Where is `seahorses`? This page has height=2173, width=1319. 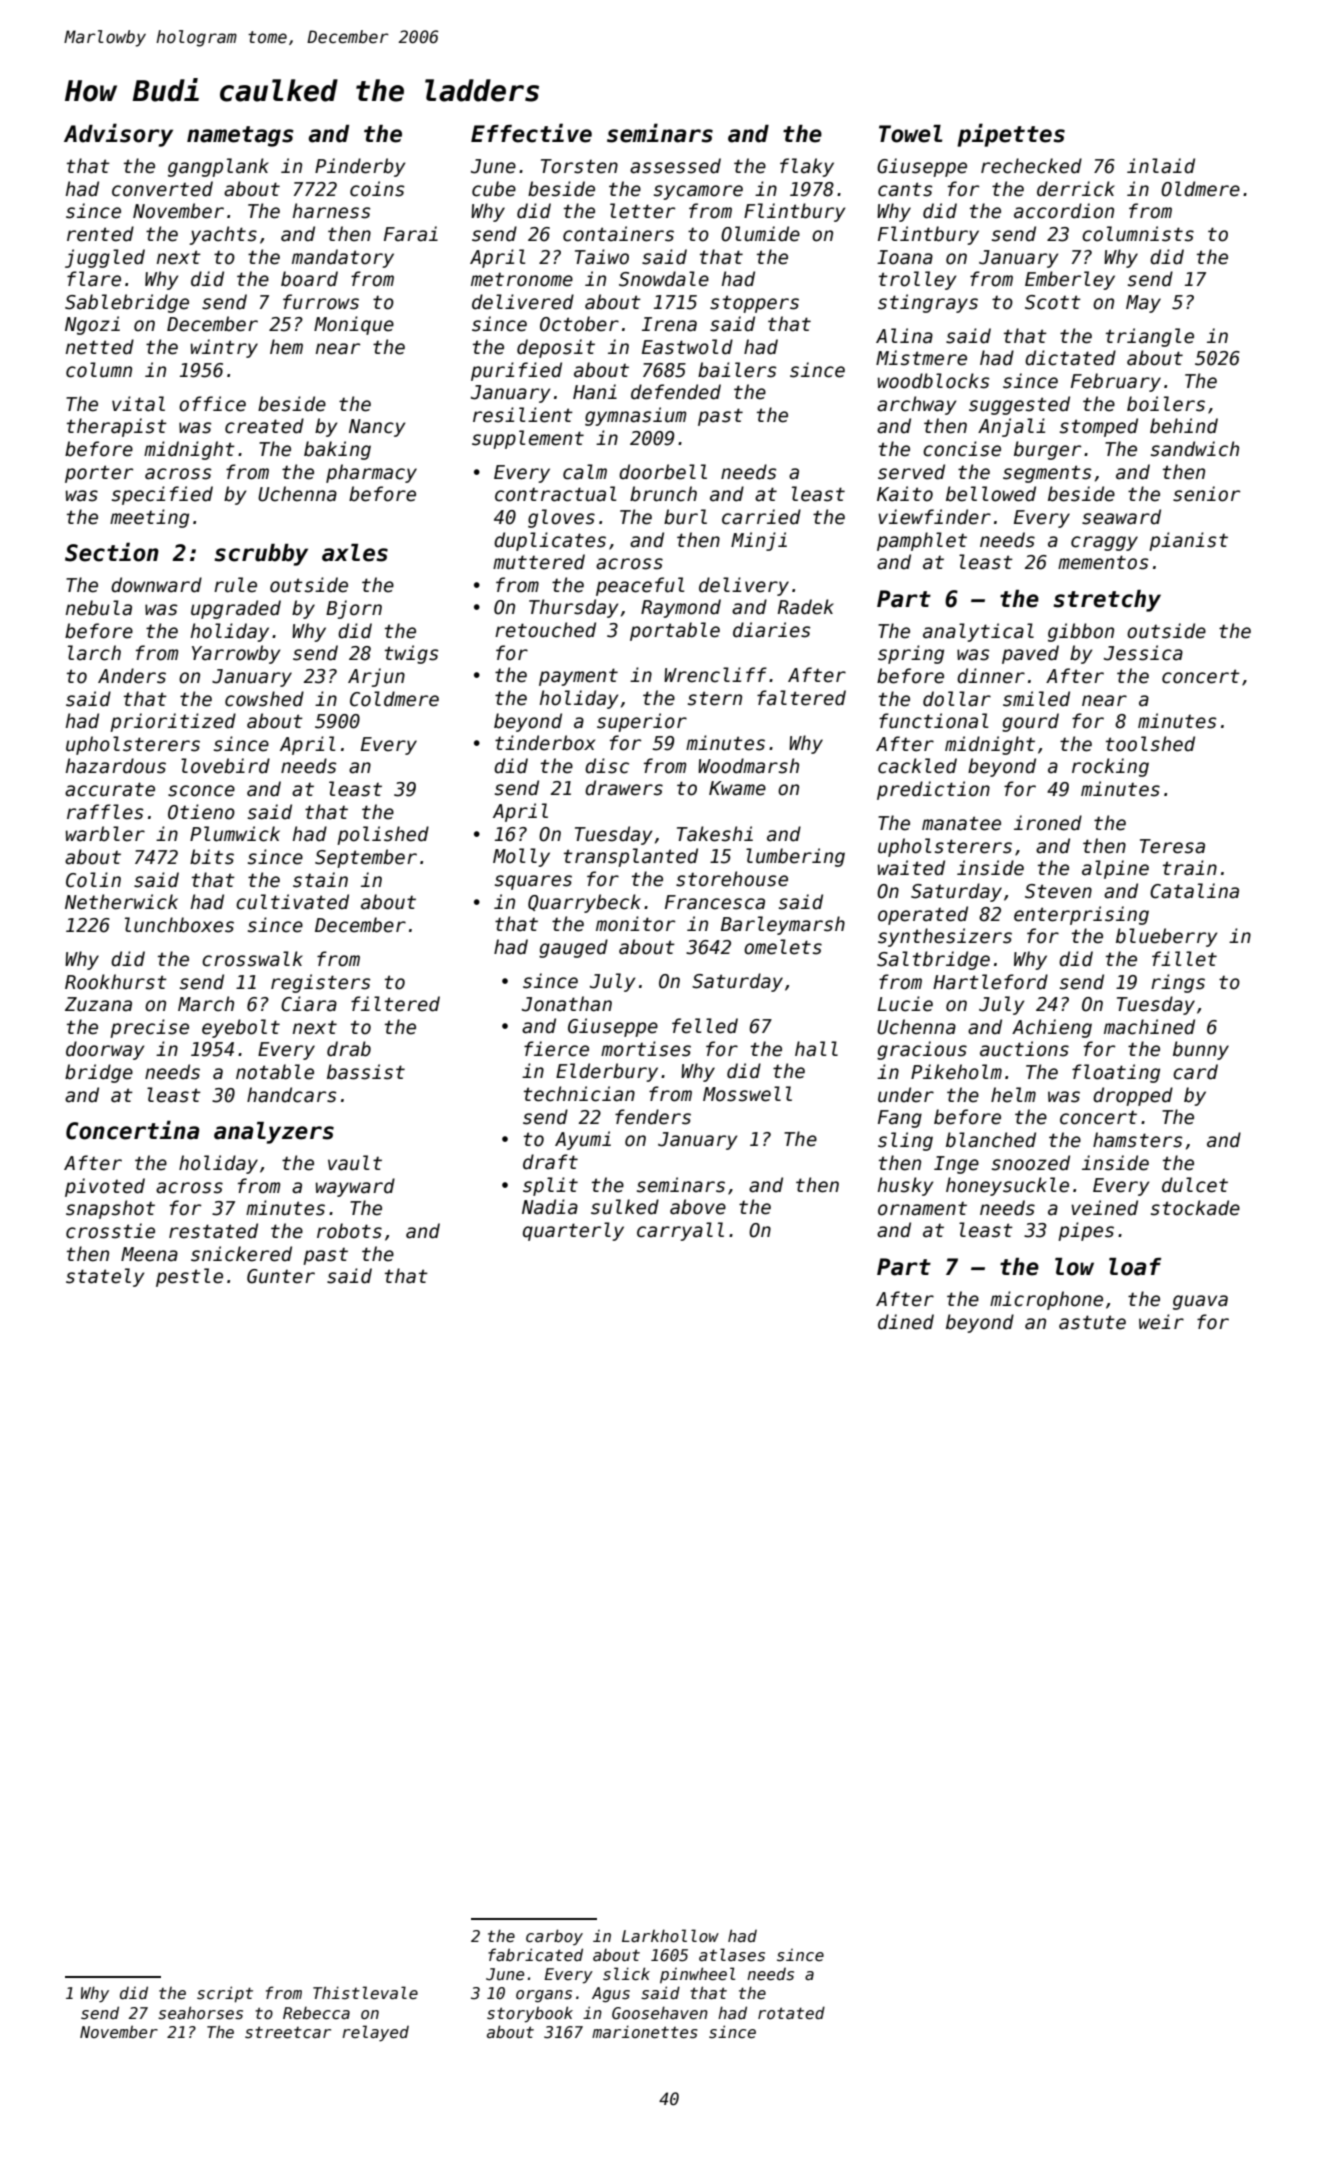 seahorses is located at coordinates (200, 2013).
